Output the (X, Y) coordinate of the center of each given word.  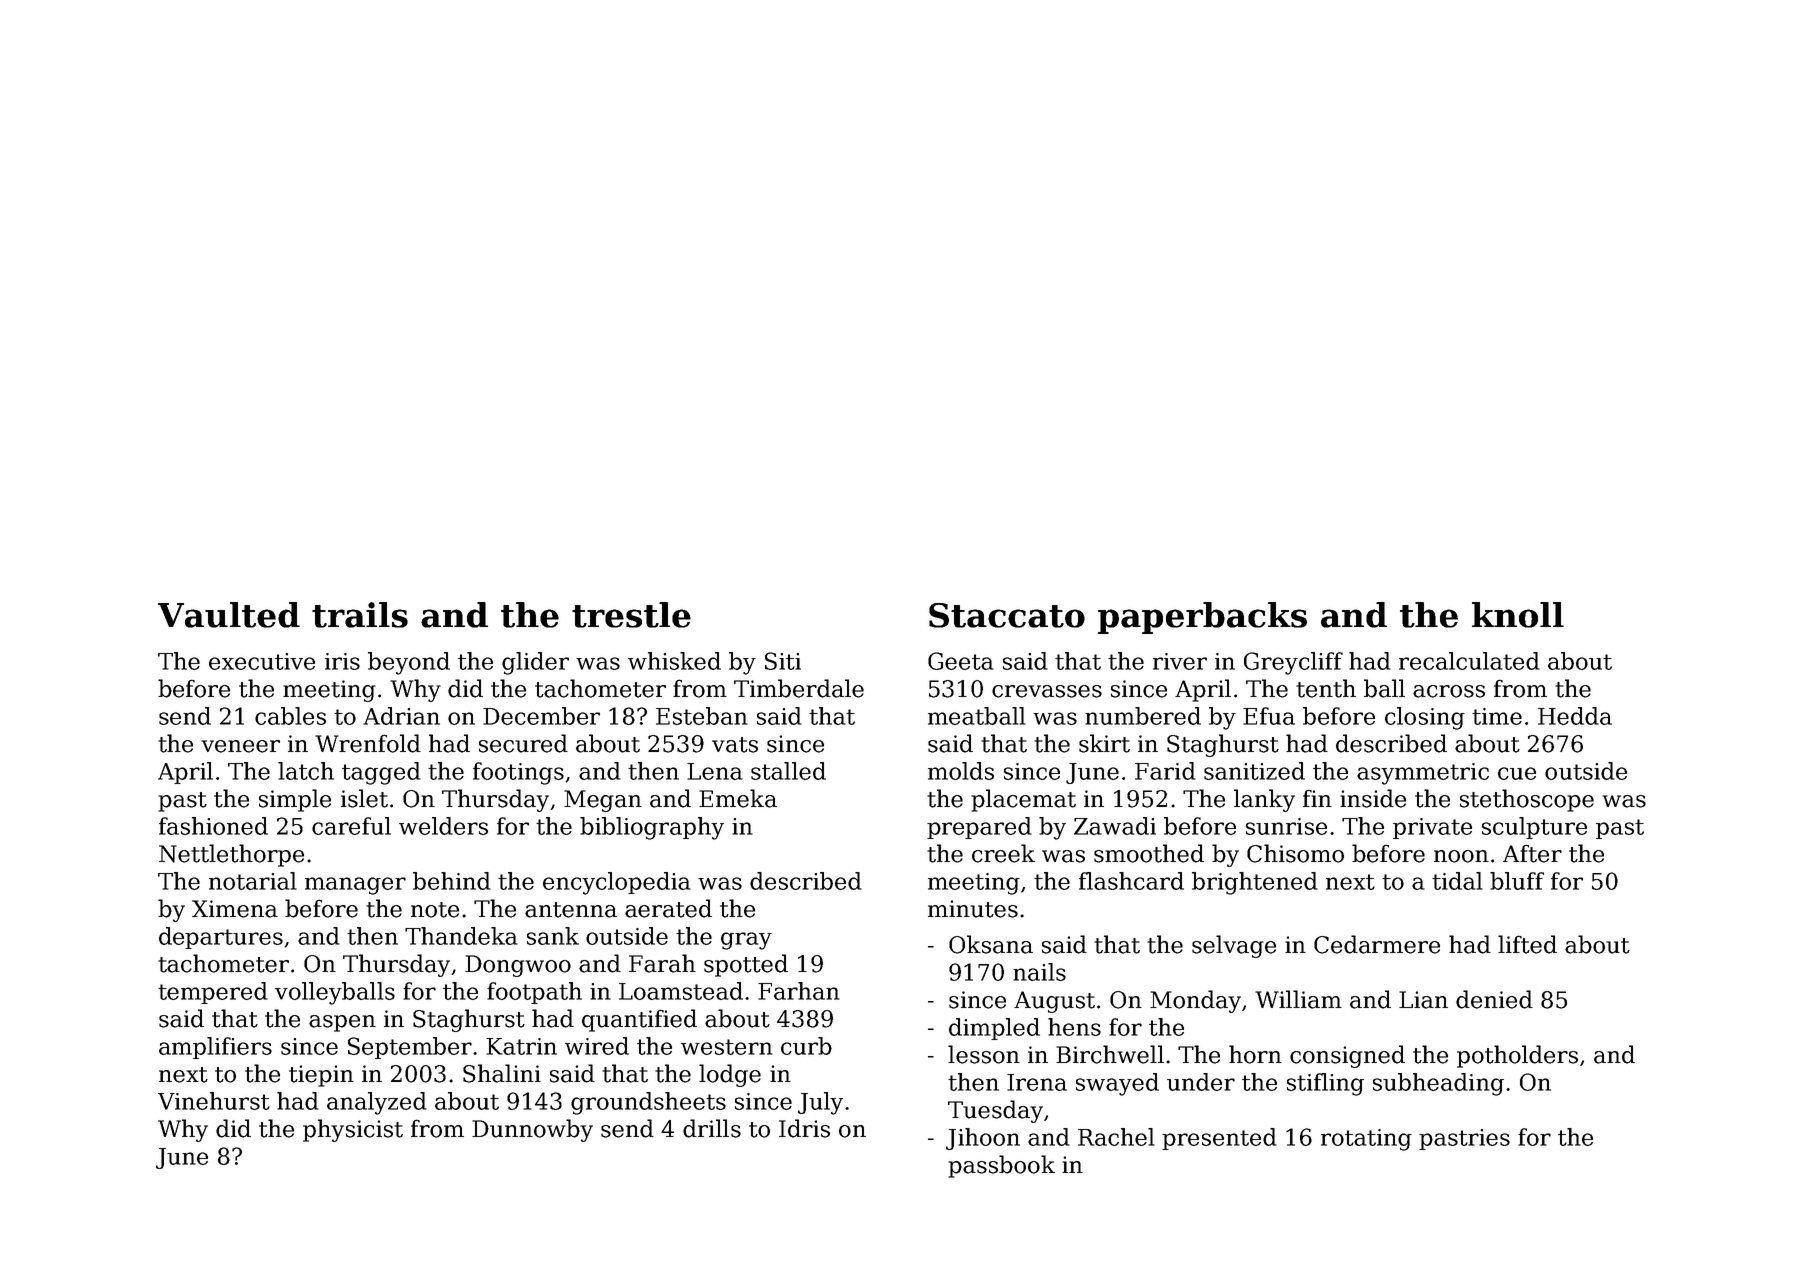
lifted (1527, 944)
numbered (1143, 716)
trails (360, 615)
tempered (213, 993)
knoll (1518, 615)
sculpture (1534, 828)
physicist (353, 1130)
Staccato (1007, 615)
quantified (639, 1020)
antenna (571, 910)
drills (712, 1128)
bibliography (652, 828)
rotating (1366, 1140)
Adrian (401, 716)
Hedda (1575, 716)
